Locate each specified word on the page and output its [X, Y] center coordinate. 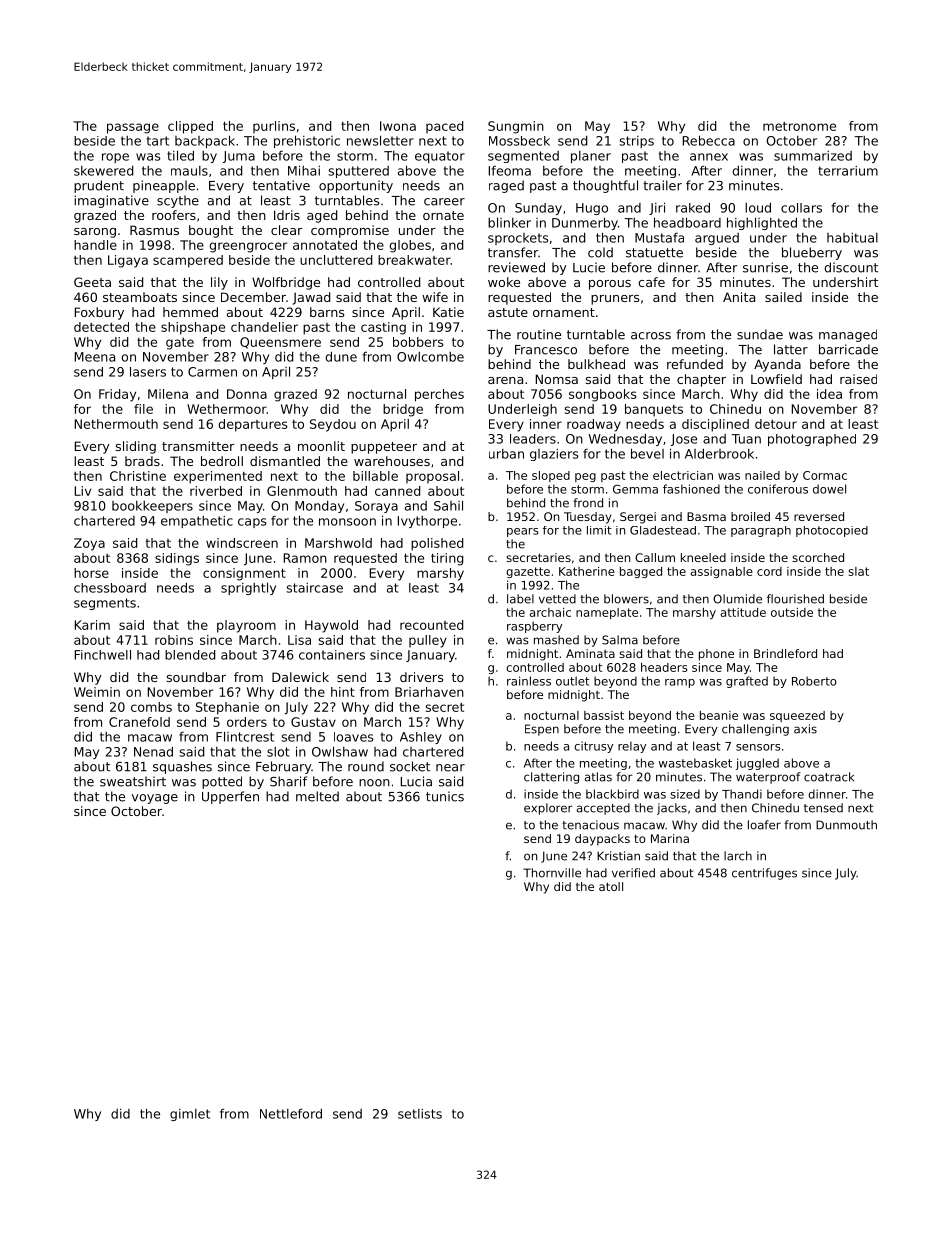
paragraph [761, 531]
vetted [557, 599]
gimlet [190, 1115]
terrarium [848, 171]
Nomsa [557, 379]
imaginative [111, 201]
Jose [684, 440]
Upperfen [230, 797]
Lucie [589, 267]
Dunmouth [846, 825]
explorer [548, 809]
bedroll [222, 461]
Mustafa [659, 238]
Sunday [538, 209]
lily [219, 283]
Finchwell [103, 655]
